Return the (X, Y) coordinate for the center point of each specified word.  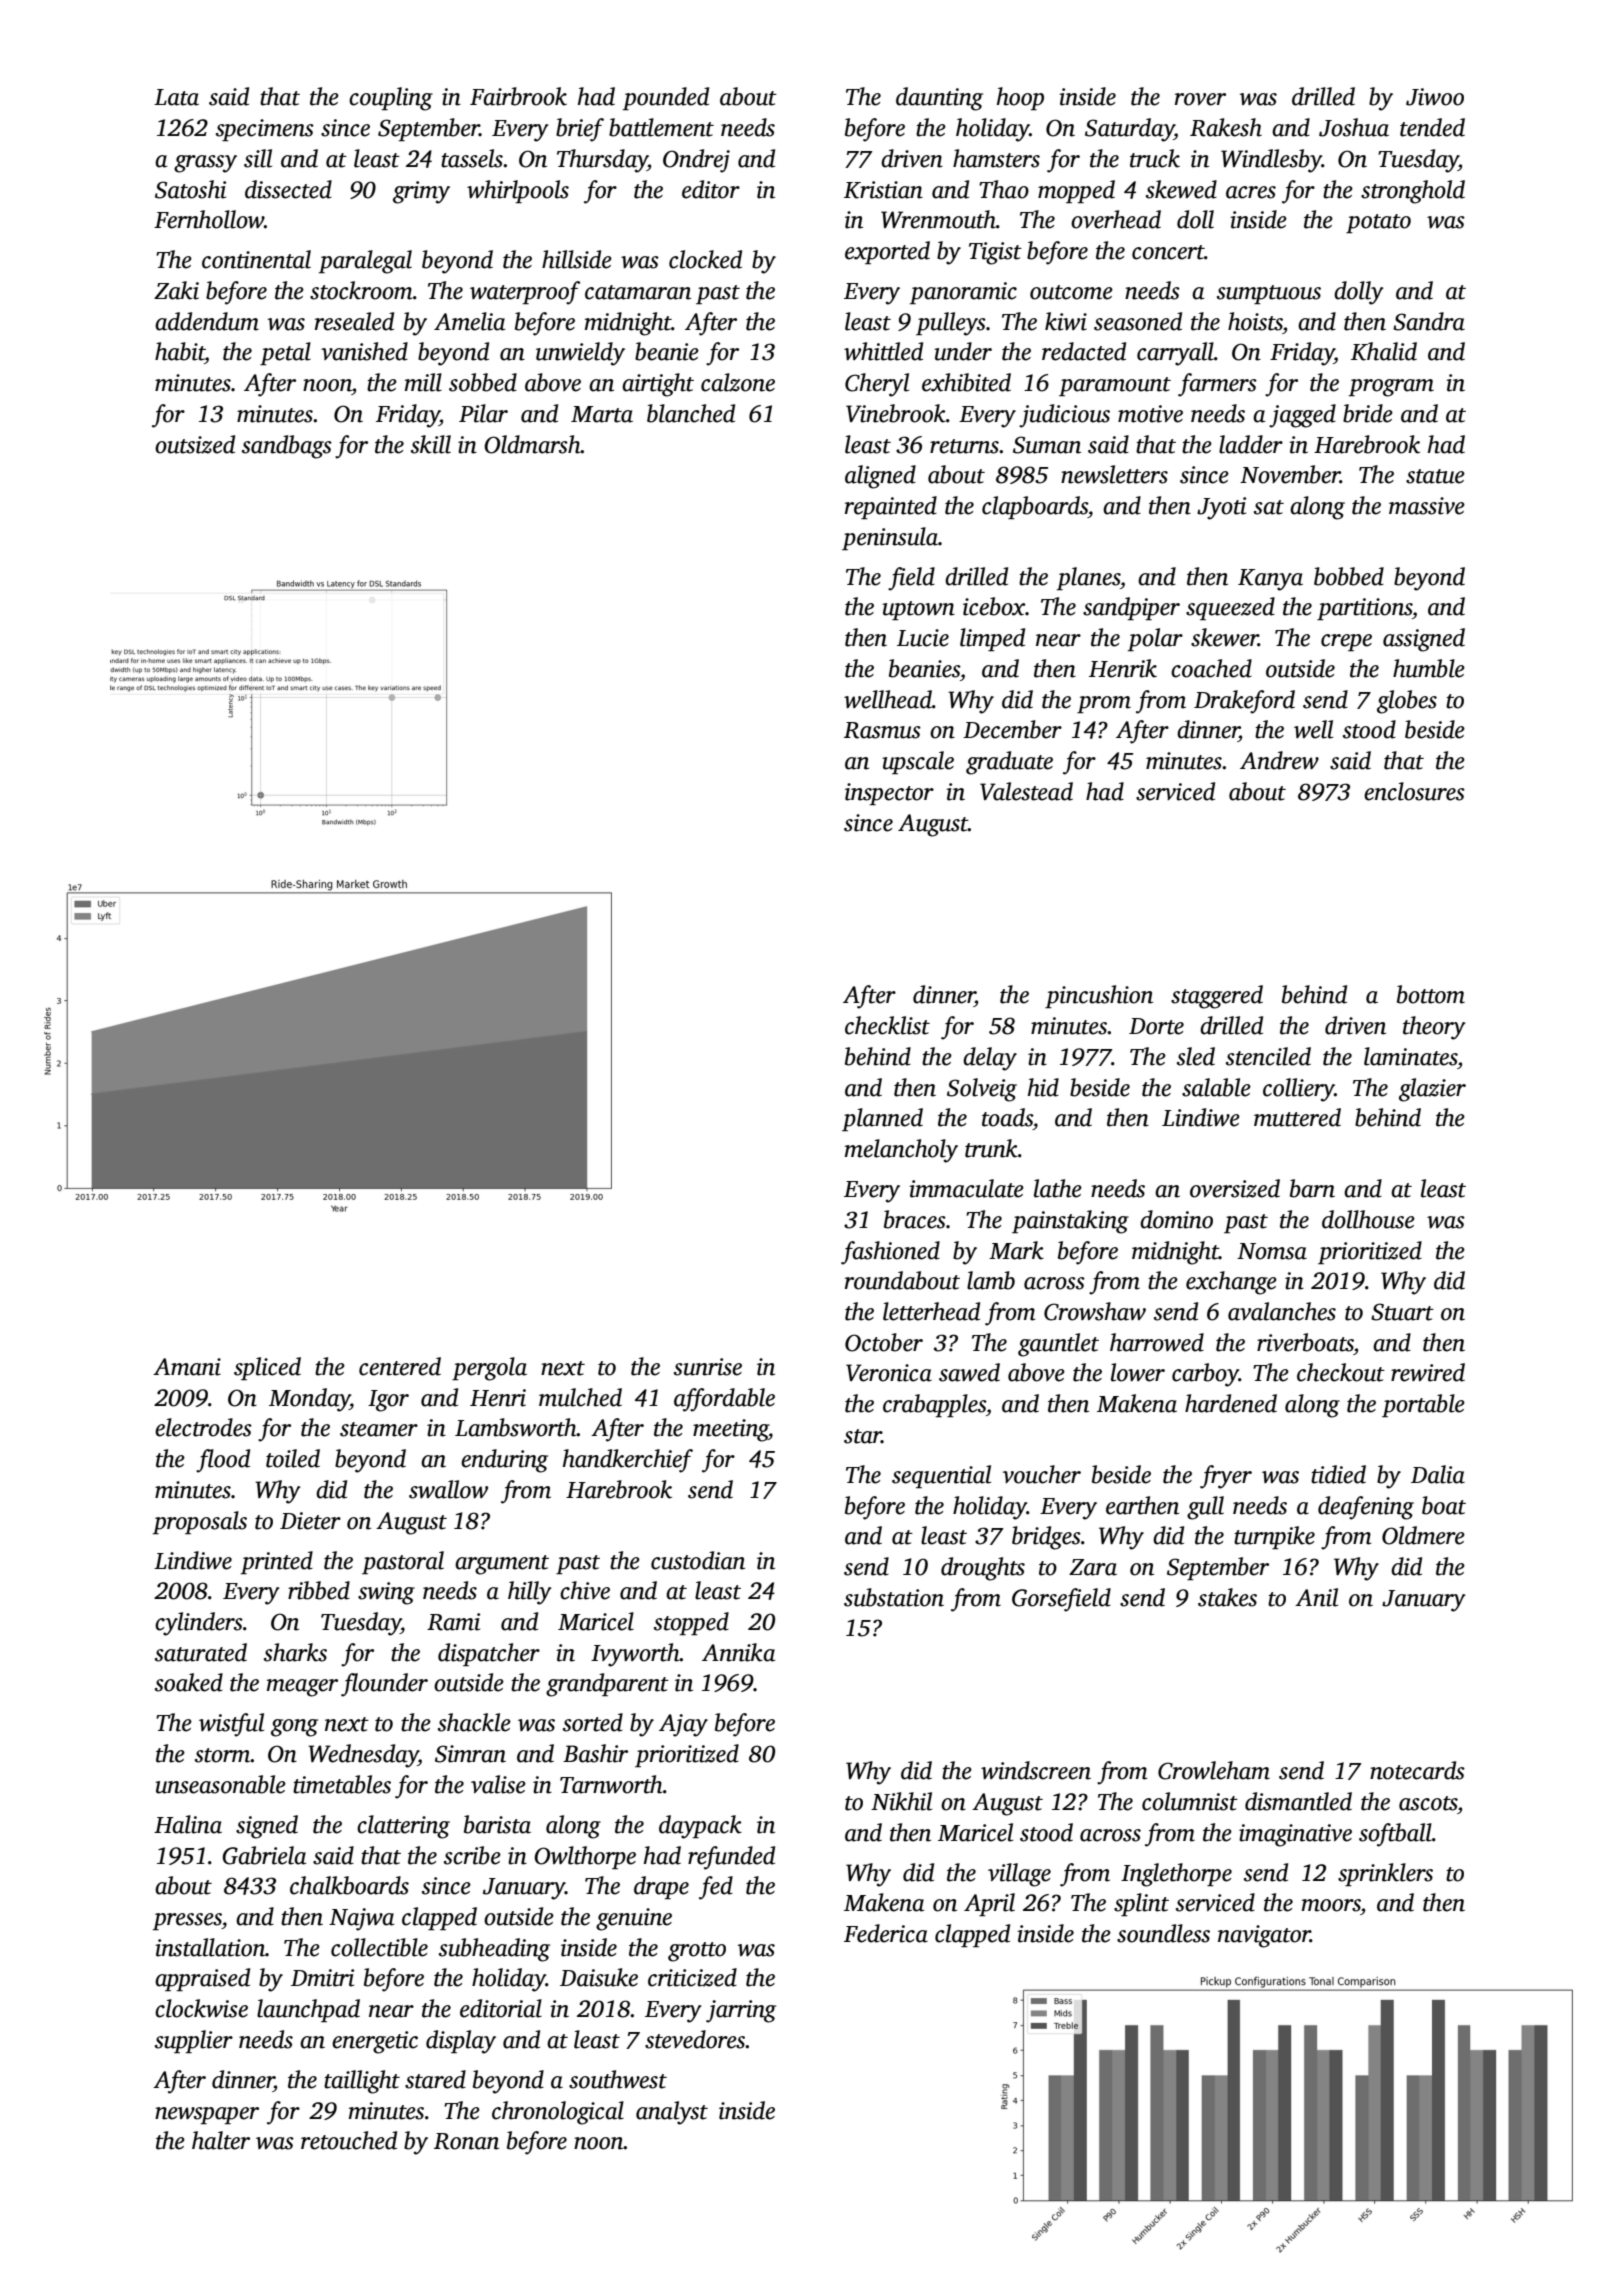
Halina (188, 1824)
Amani (187, 1367)
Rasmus (882, 730)
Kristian (883, 190)
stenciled (1268, 1056)
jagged (1302, 416)
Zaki (176, 290)
